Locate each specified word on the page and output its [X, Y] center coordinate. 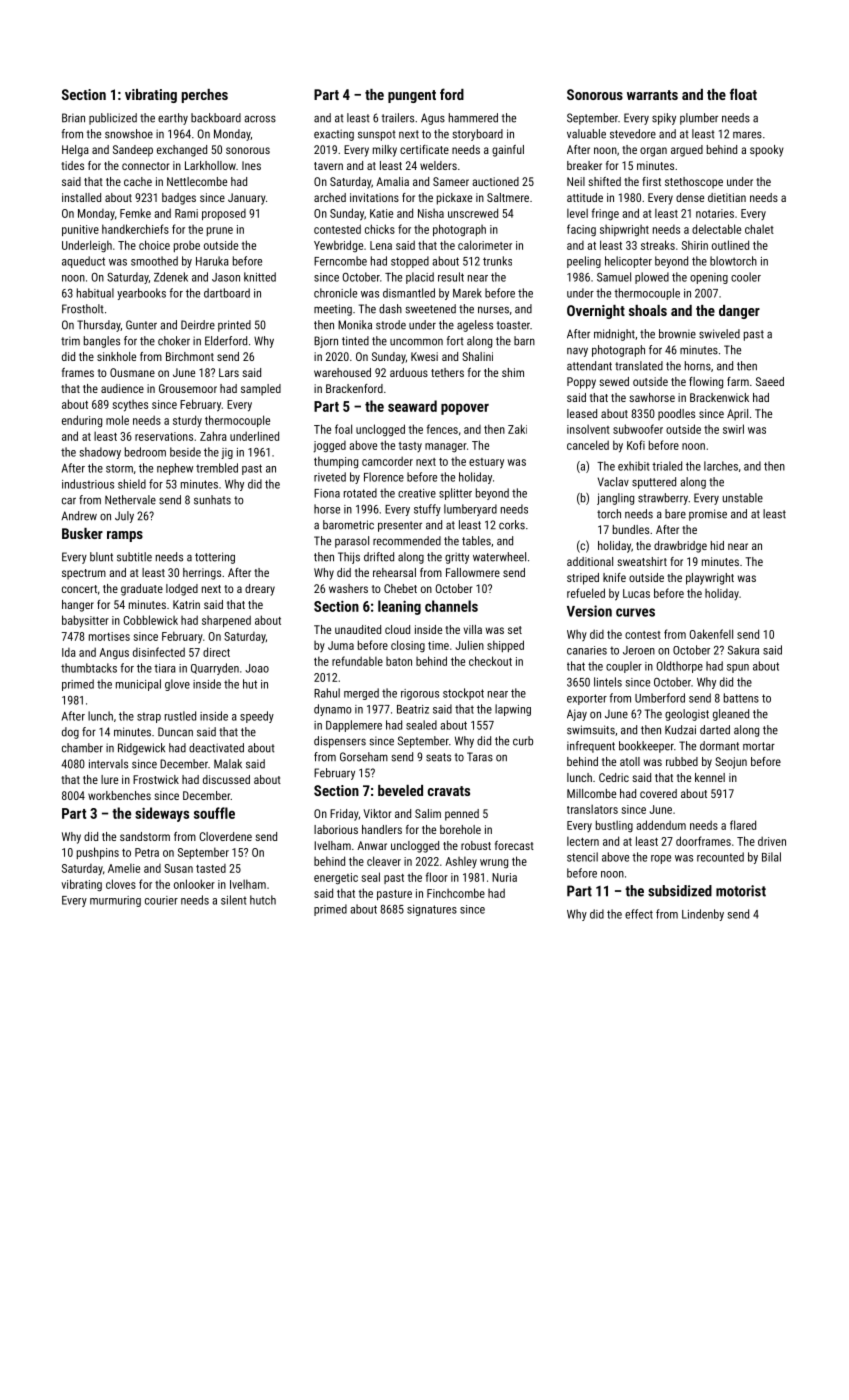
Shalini [477, 356]
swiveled [719, 334]
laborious [336, 829]
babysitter [85, 621]
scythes [130, 406]
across [260, 119]
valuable [586, 134]
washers [348, 588]
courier [161, 900]
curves [635, 612]
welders [438, 165]
